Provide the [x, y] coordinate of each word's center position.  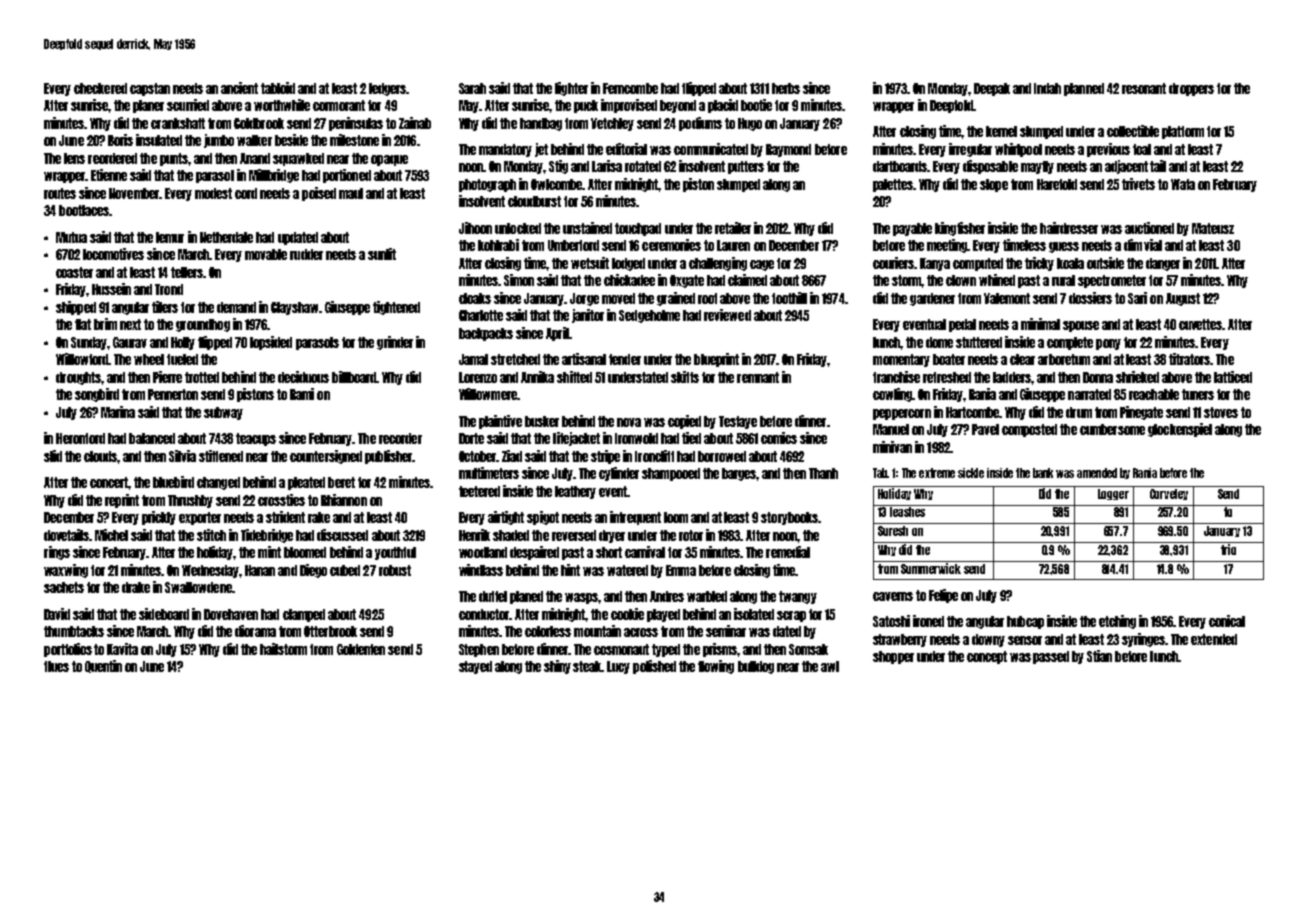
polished [654, 667]
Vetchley [612, 124]
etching [1117, 622]
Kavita [122, 649]
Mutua [71, 237]
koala [1070, 263]
